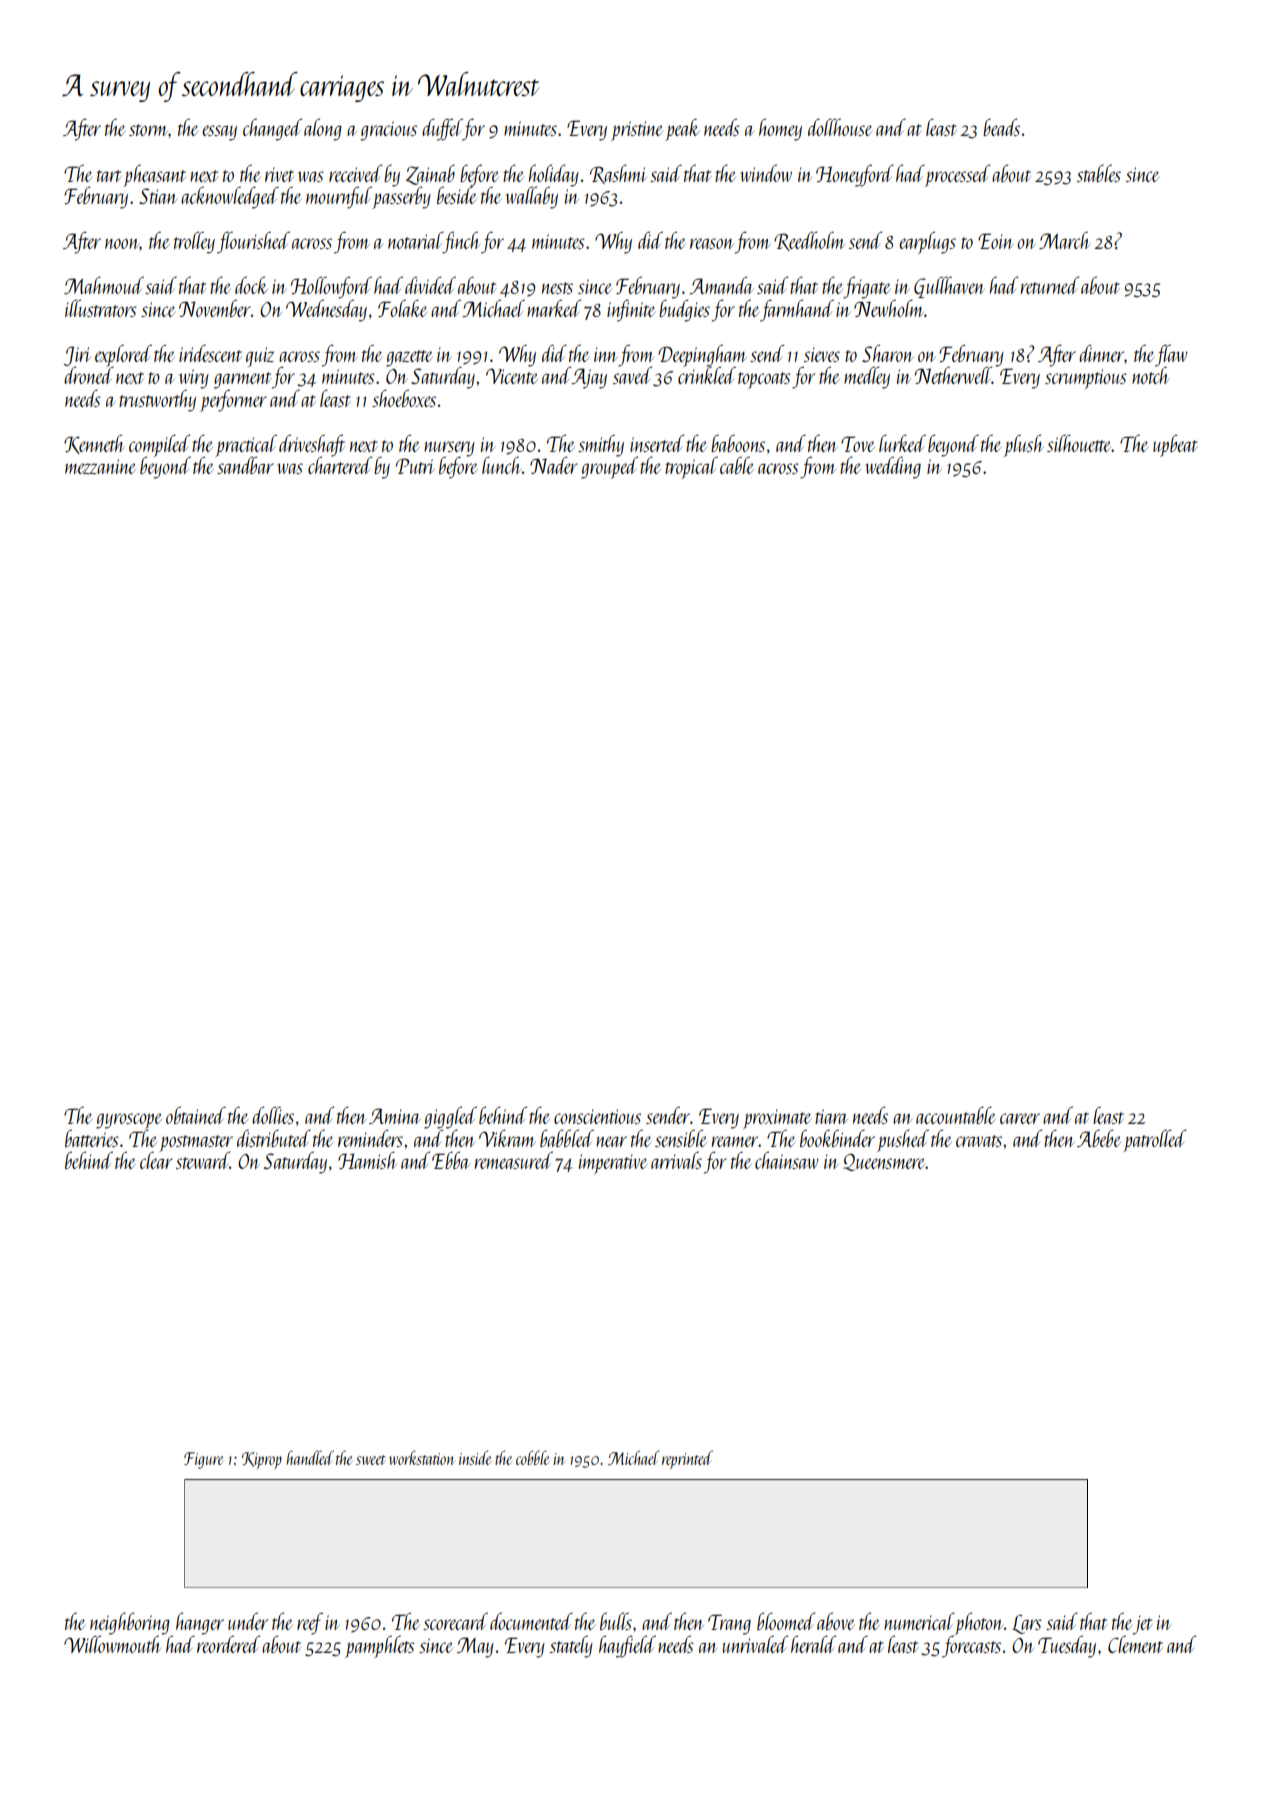  I want to click on steward, so click(203, 1160).
